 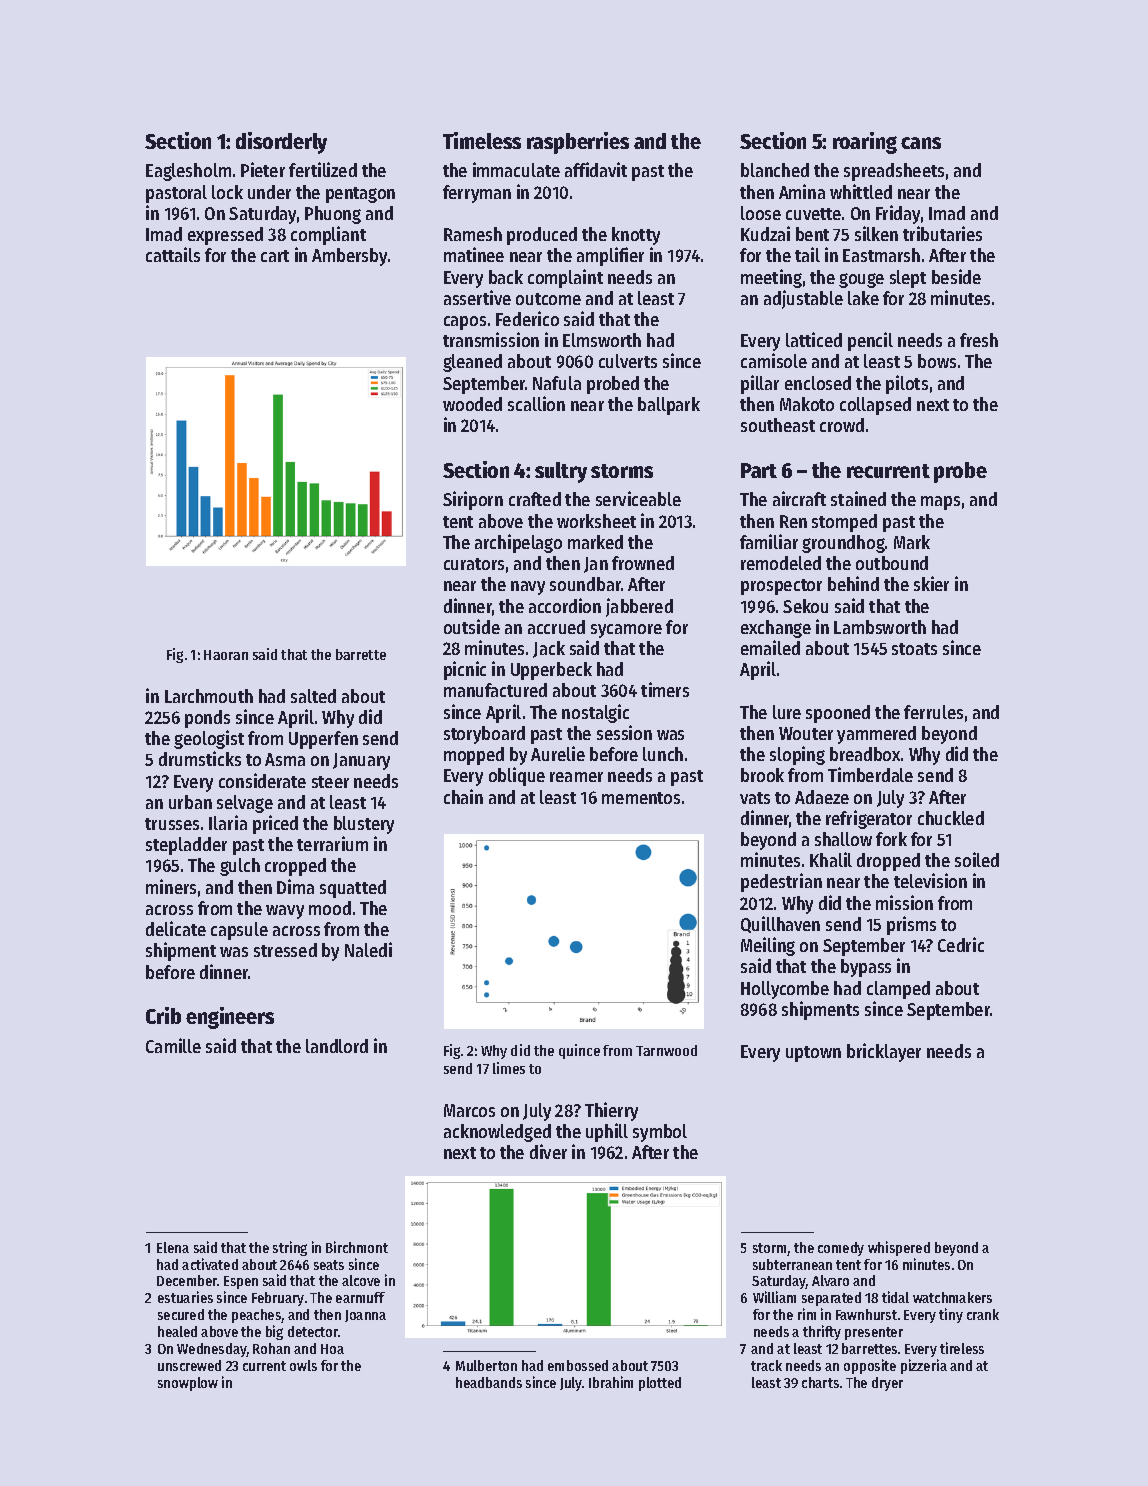 What do you see at coordinates (813, 1054) in the image?
I see `uptown` at bounding box center [813, 1054].
